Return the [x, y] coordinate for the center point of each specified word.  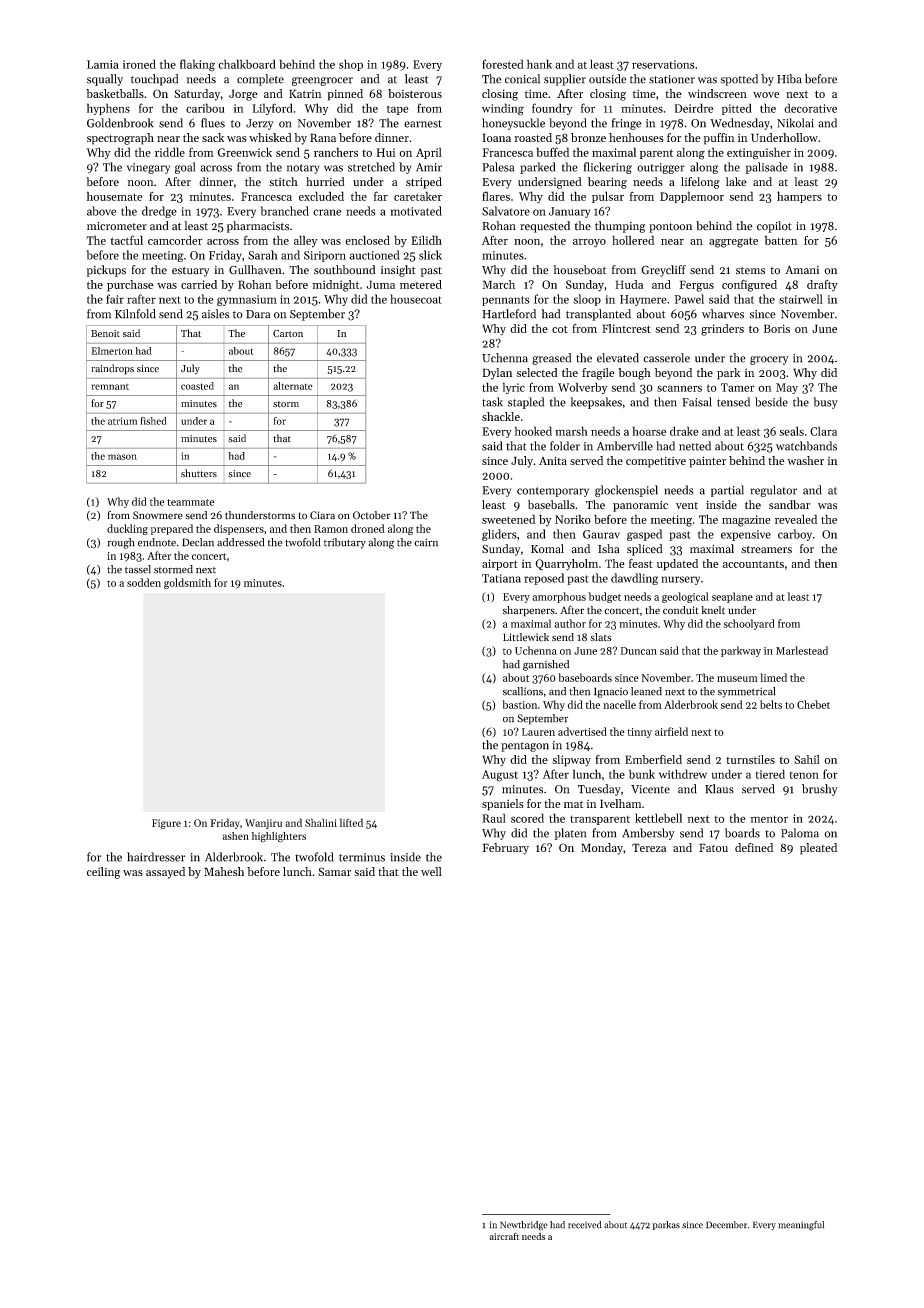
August [500, 776]
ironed [139, 64]
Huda [629, 284]
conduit [681, 610]
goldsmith [187, 583]
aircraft [504, 1236]
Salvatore [506, 211]
